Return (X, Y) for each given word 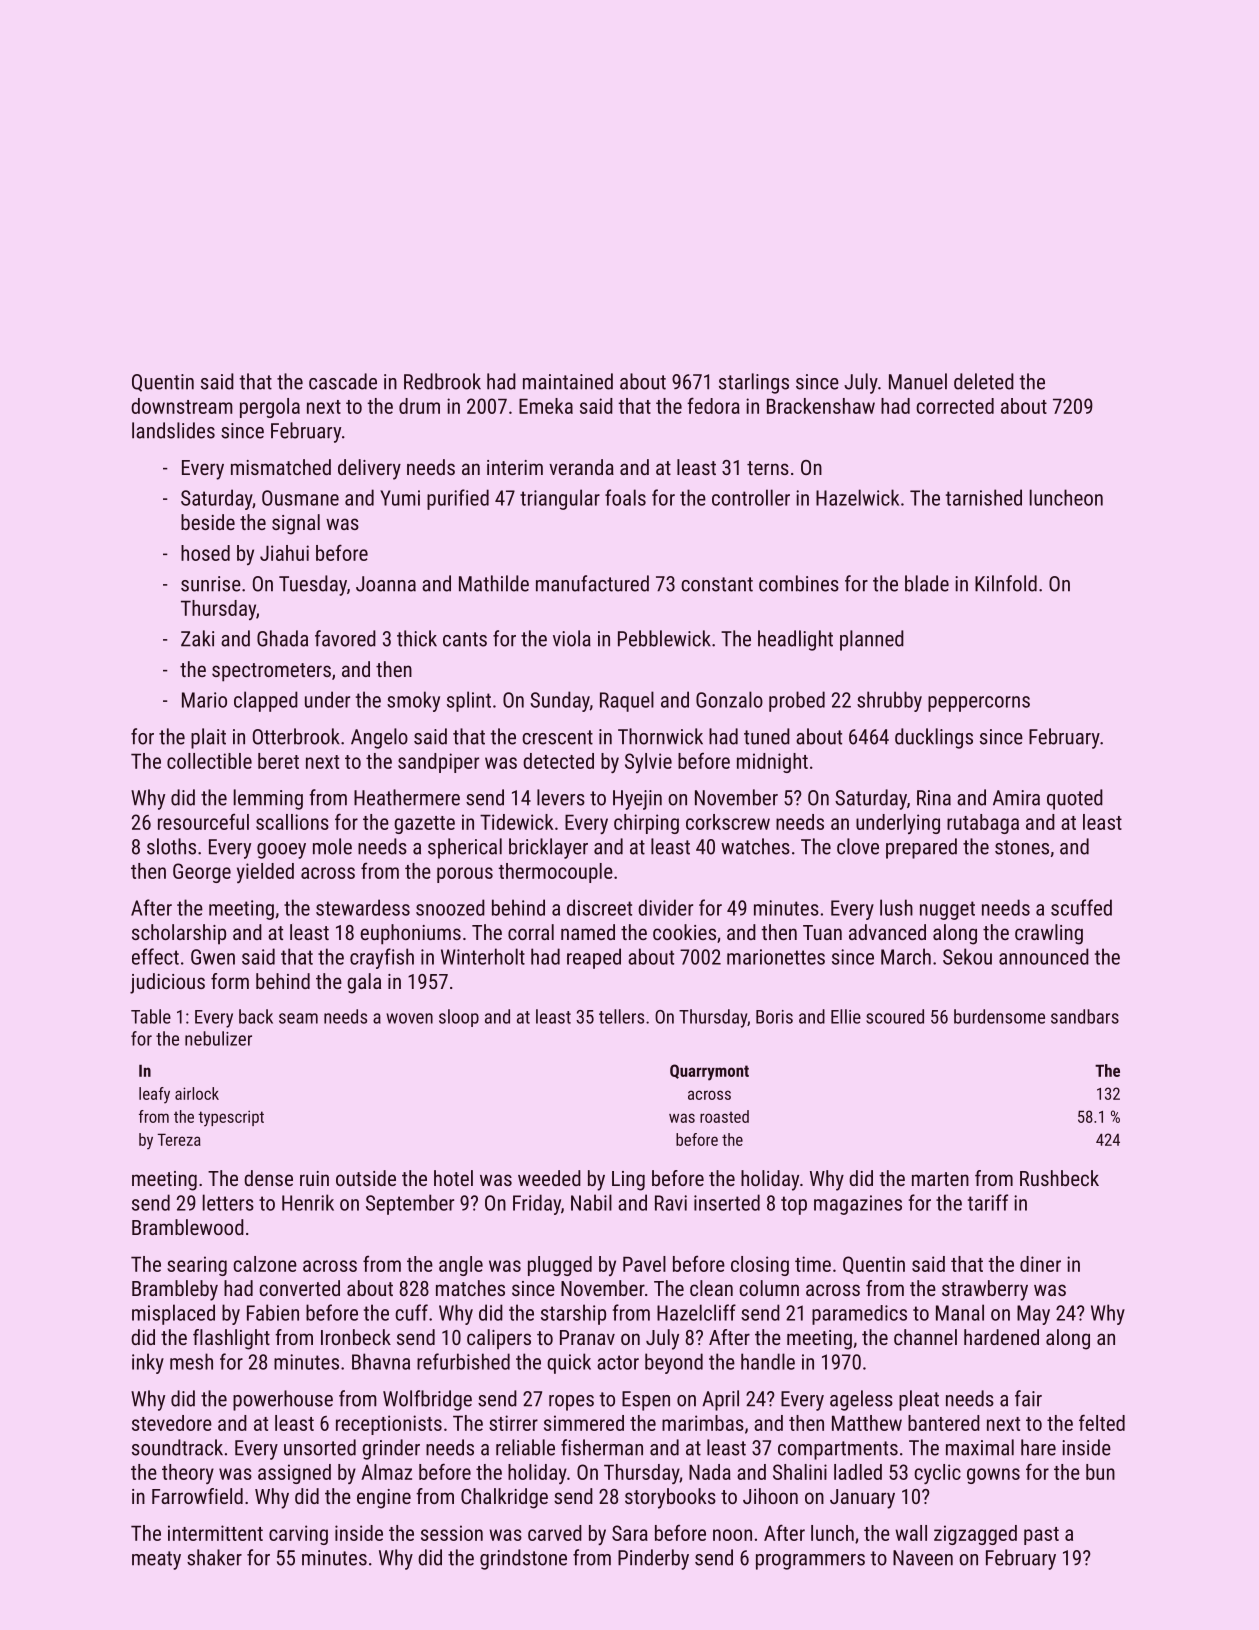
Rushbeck (1059, 1178)
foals (625, 497)
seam (298, 1018)
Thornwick (660, 736)
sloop (459, 1018)
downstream (182, 406)
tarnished (984, 497)
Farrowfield (197, 1496)
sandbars (1085, 1016)
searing (197, 1266)
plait (208, 738)
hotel (453, 1178)
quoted (1075, 799)
